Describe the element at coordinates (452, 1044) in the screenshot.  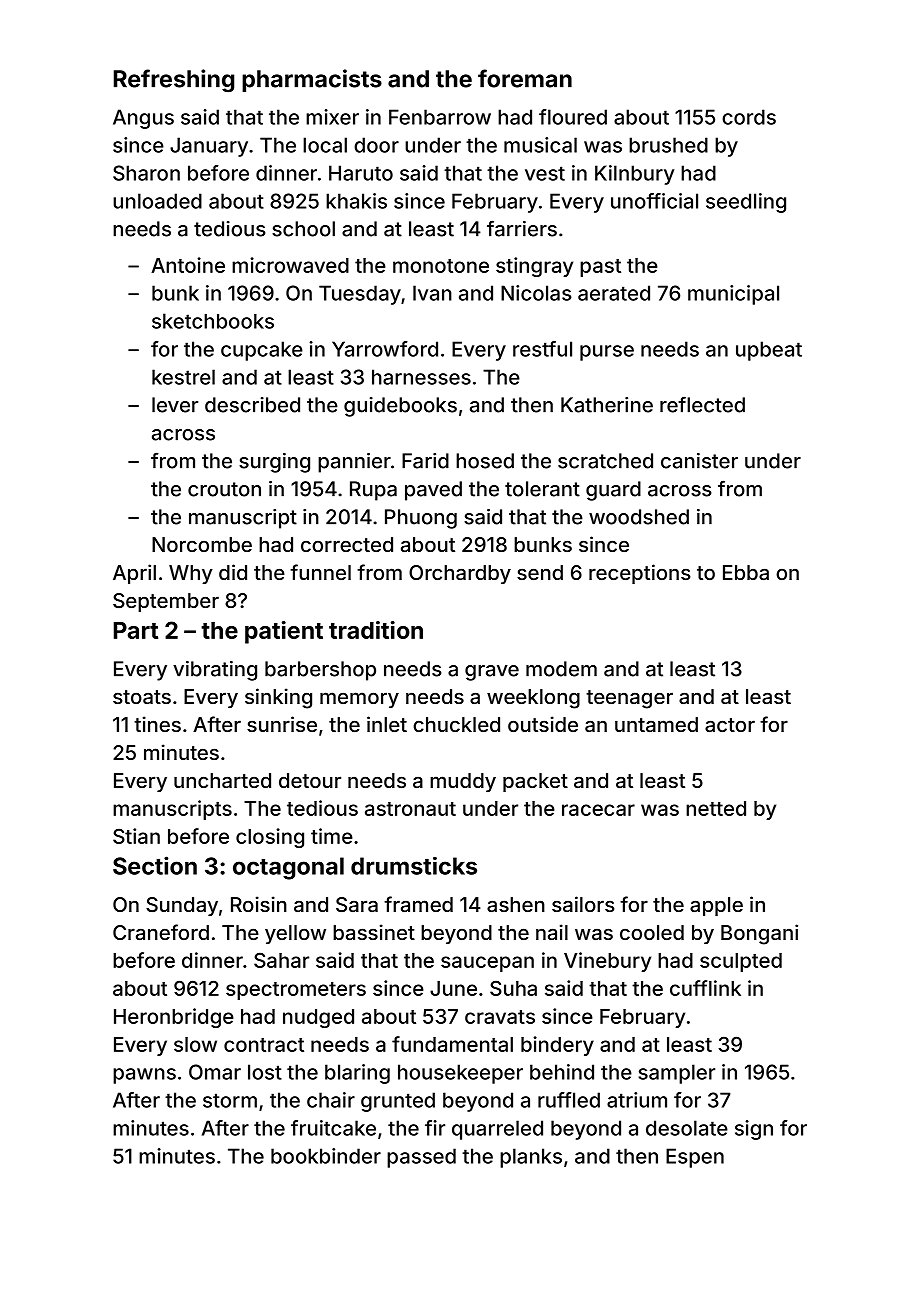
I see `fundamental` at that location.
